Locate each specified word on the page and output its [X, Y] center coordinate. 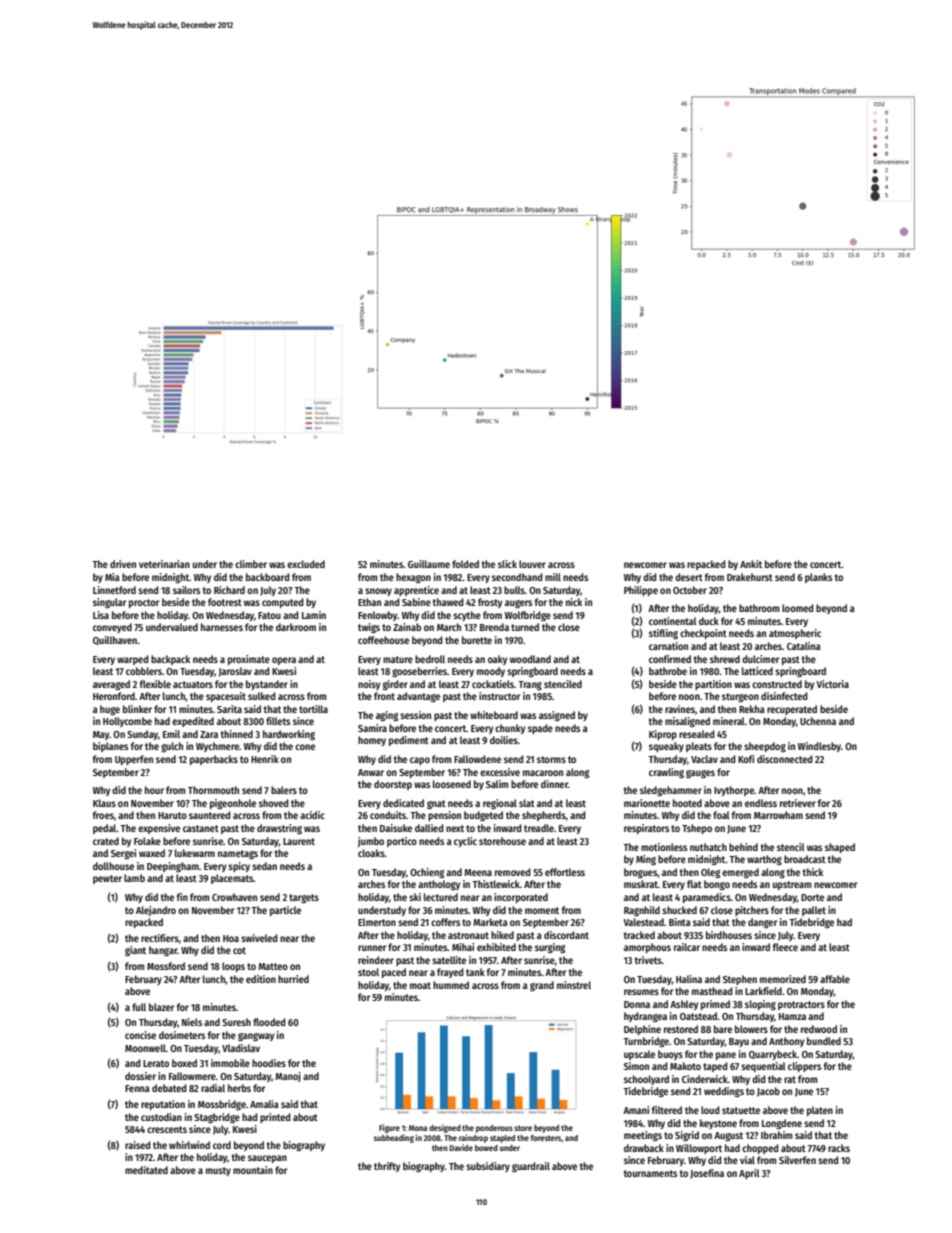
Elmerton [377, 922]
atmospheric [795, 634]
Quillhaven [115, 640]
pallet [814, 911]
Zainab [407, 627]
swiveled [259, 938]
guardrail [531, 1167]
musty [218, 1171]
